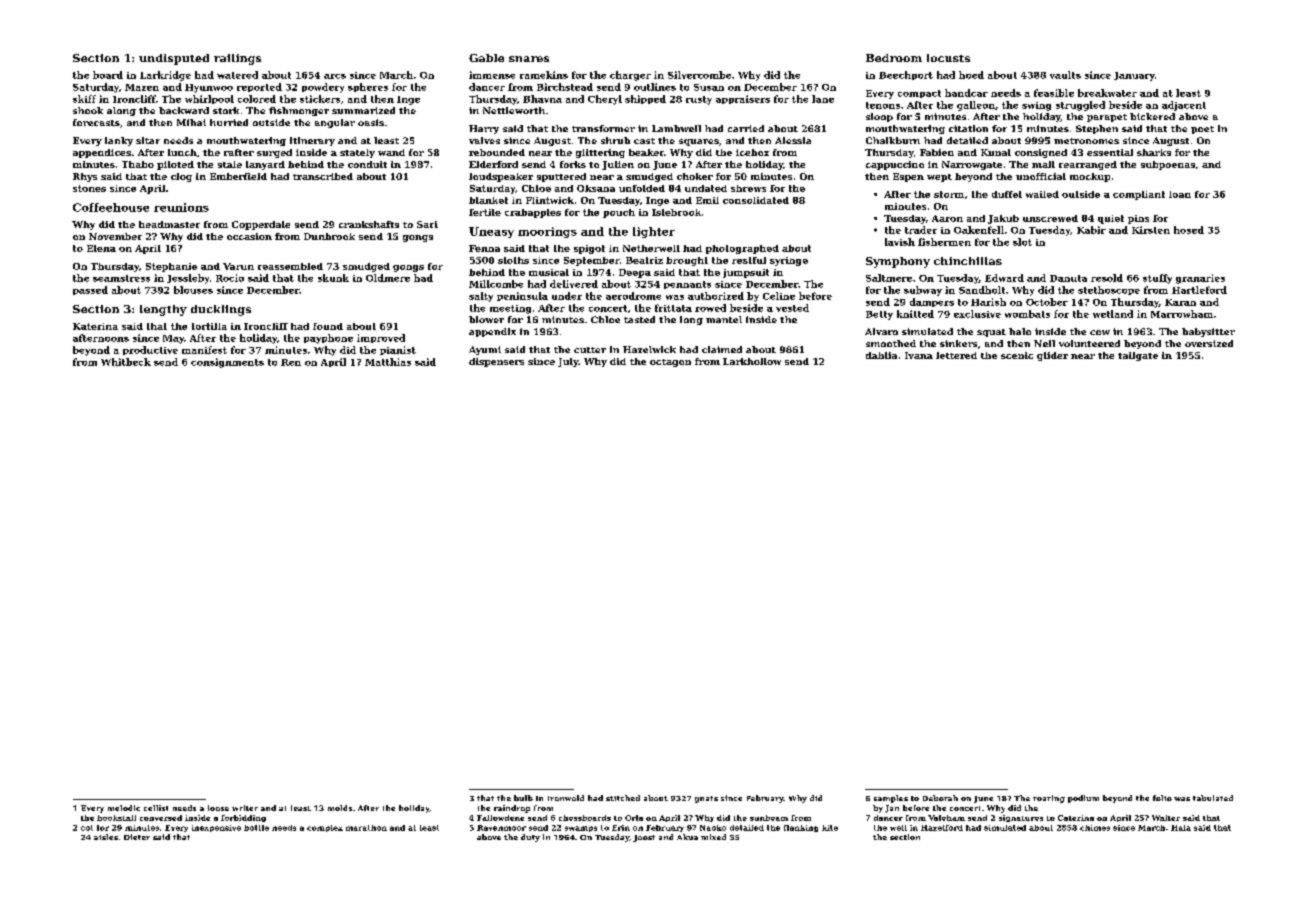 The height and width of the screenshot is (924, 1308). I want to click on inexpensive, so click(216, 828).
